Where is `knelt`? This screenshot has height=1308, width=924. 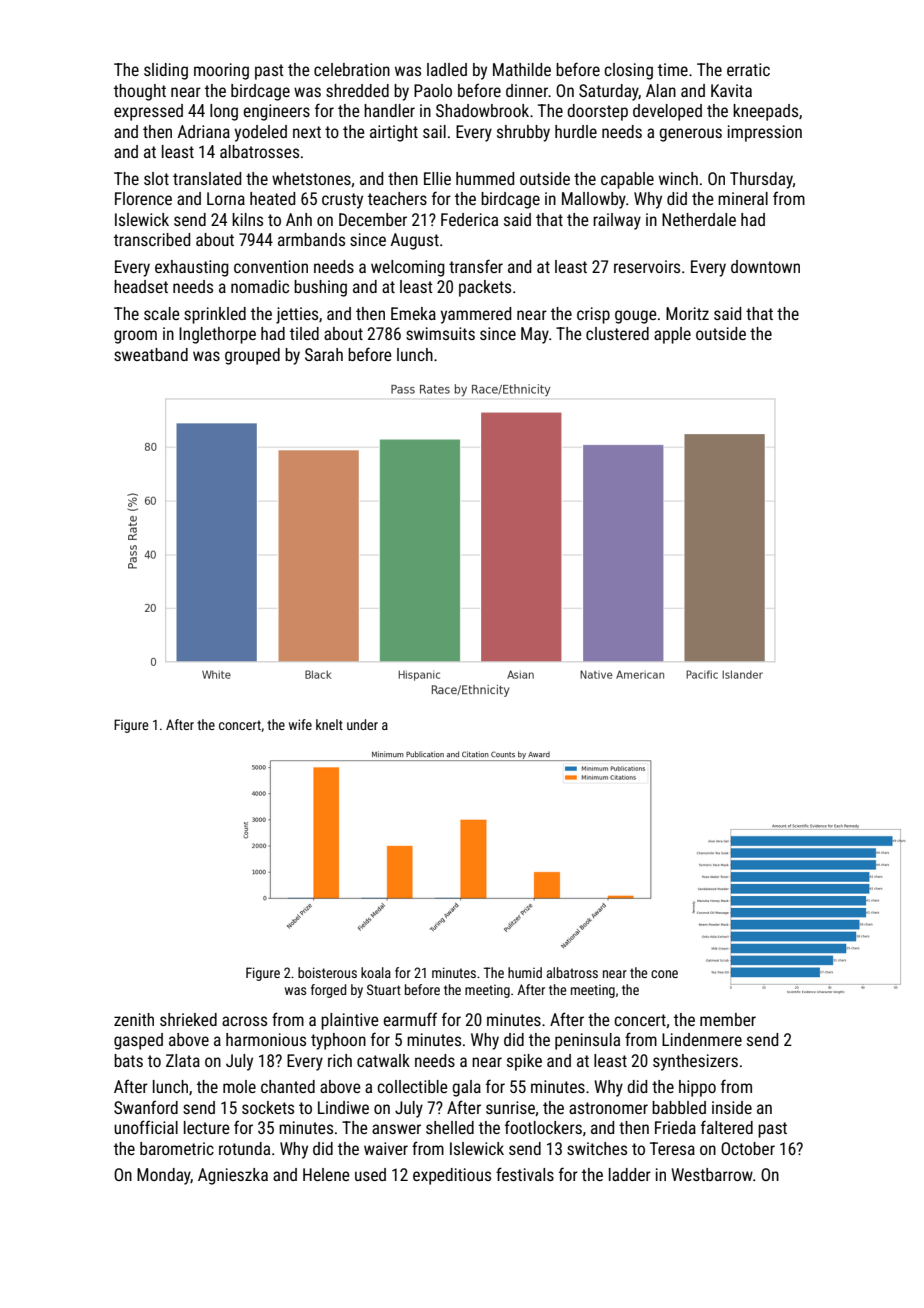 knelt is located at coordinates (329, 724).
